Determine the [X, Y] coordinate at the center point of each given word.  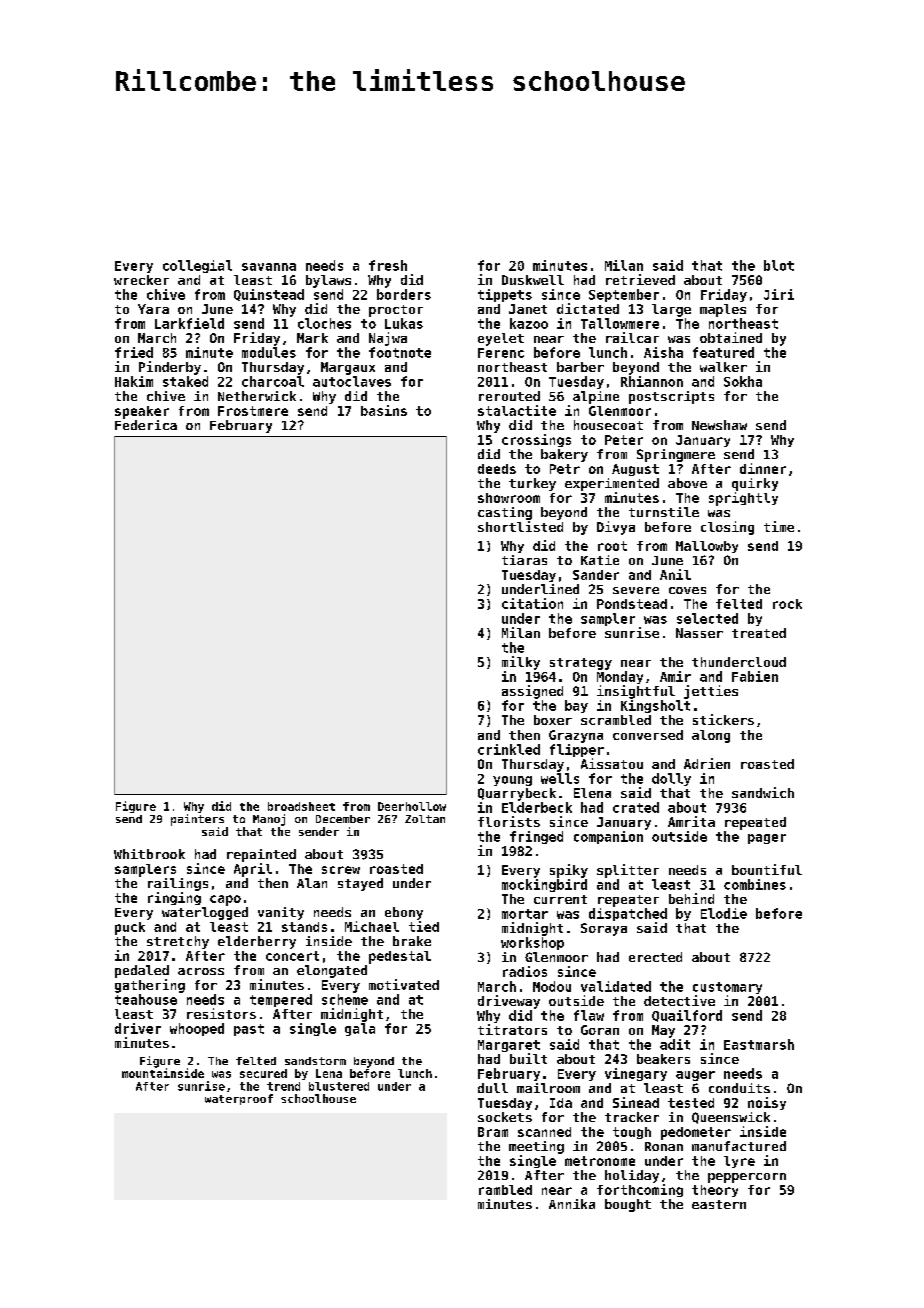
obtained [731, 337]
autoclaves [352, 381]
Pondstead [632, 604]
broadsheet [301, 806]
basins [384, 410]
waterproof [239, 1099]
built [528, 1058]
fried [134, 352]
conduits [739, 1088]
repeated [755, 823]
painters [197, 820]
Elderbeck [537, 807]
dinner [763, 468]
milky [521, 663]
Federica [146, 425]
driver [138, 1028]
